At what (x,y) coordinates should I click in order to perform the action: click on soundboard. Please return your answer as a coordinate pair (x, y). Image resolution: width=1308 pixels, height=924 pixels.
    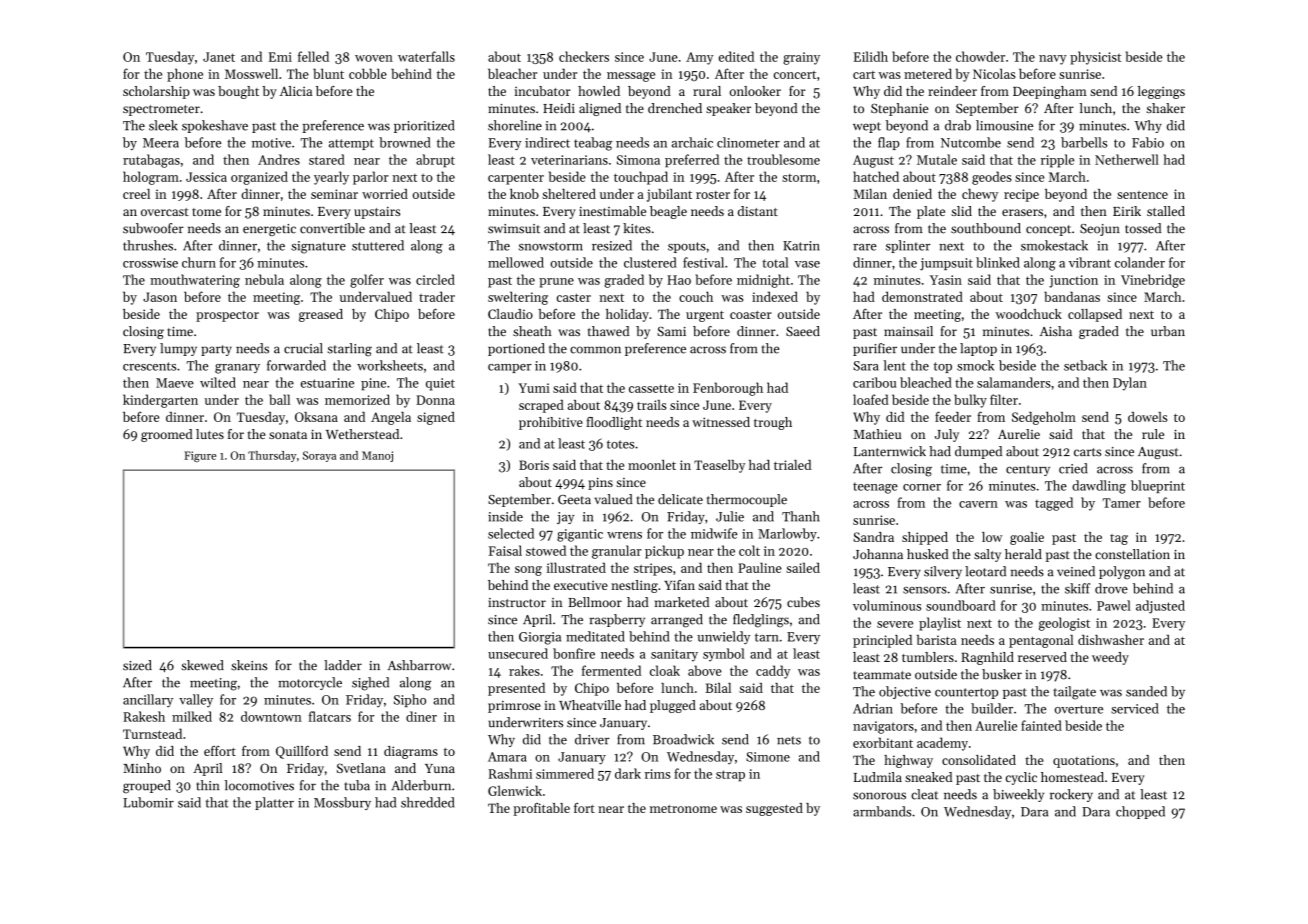
    Looking at the image, I should click on (961, 605).
